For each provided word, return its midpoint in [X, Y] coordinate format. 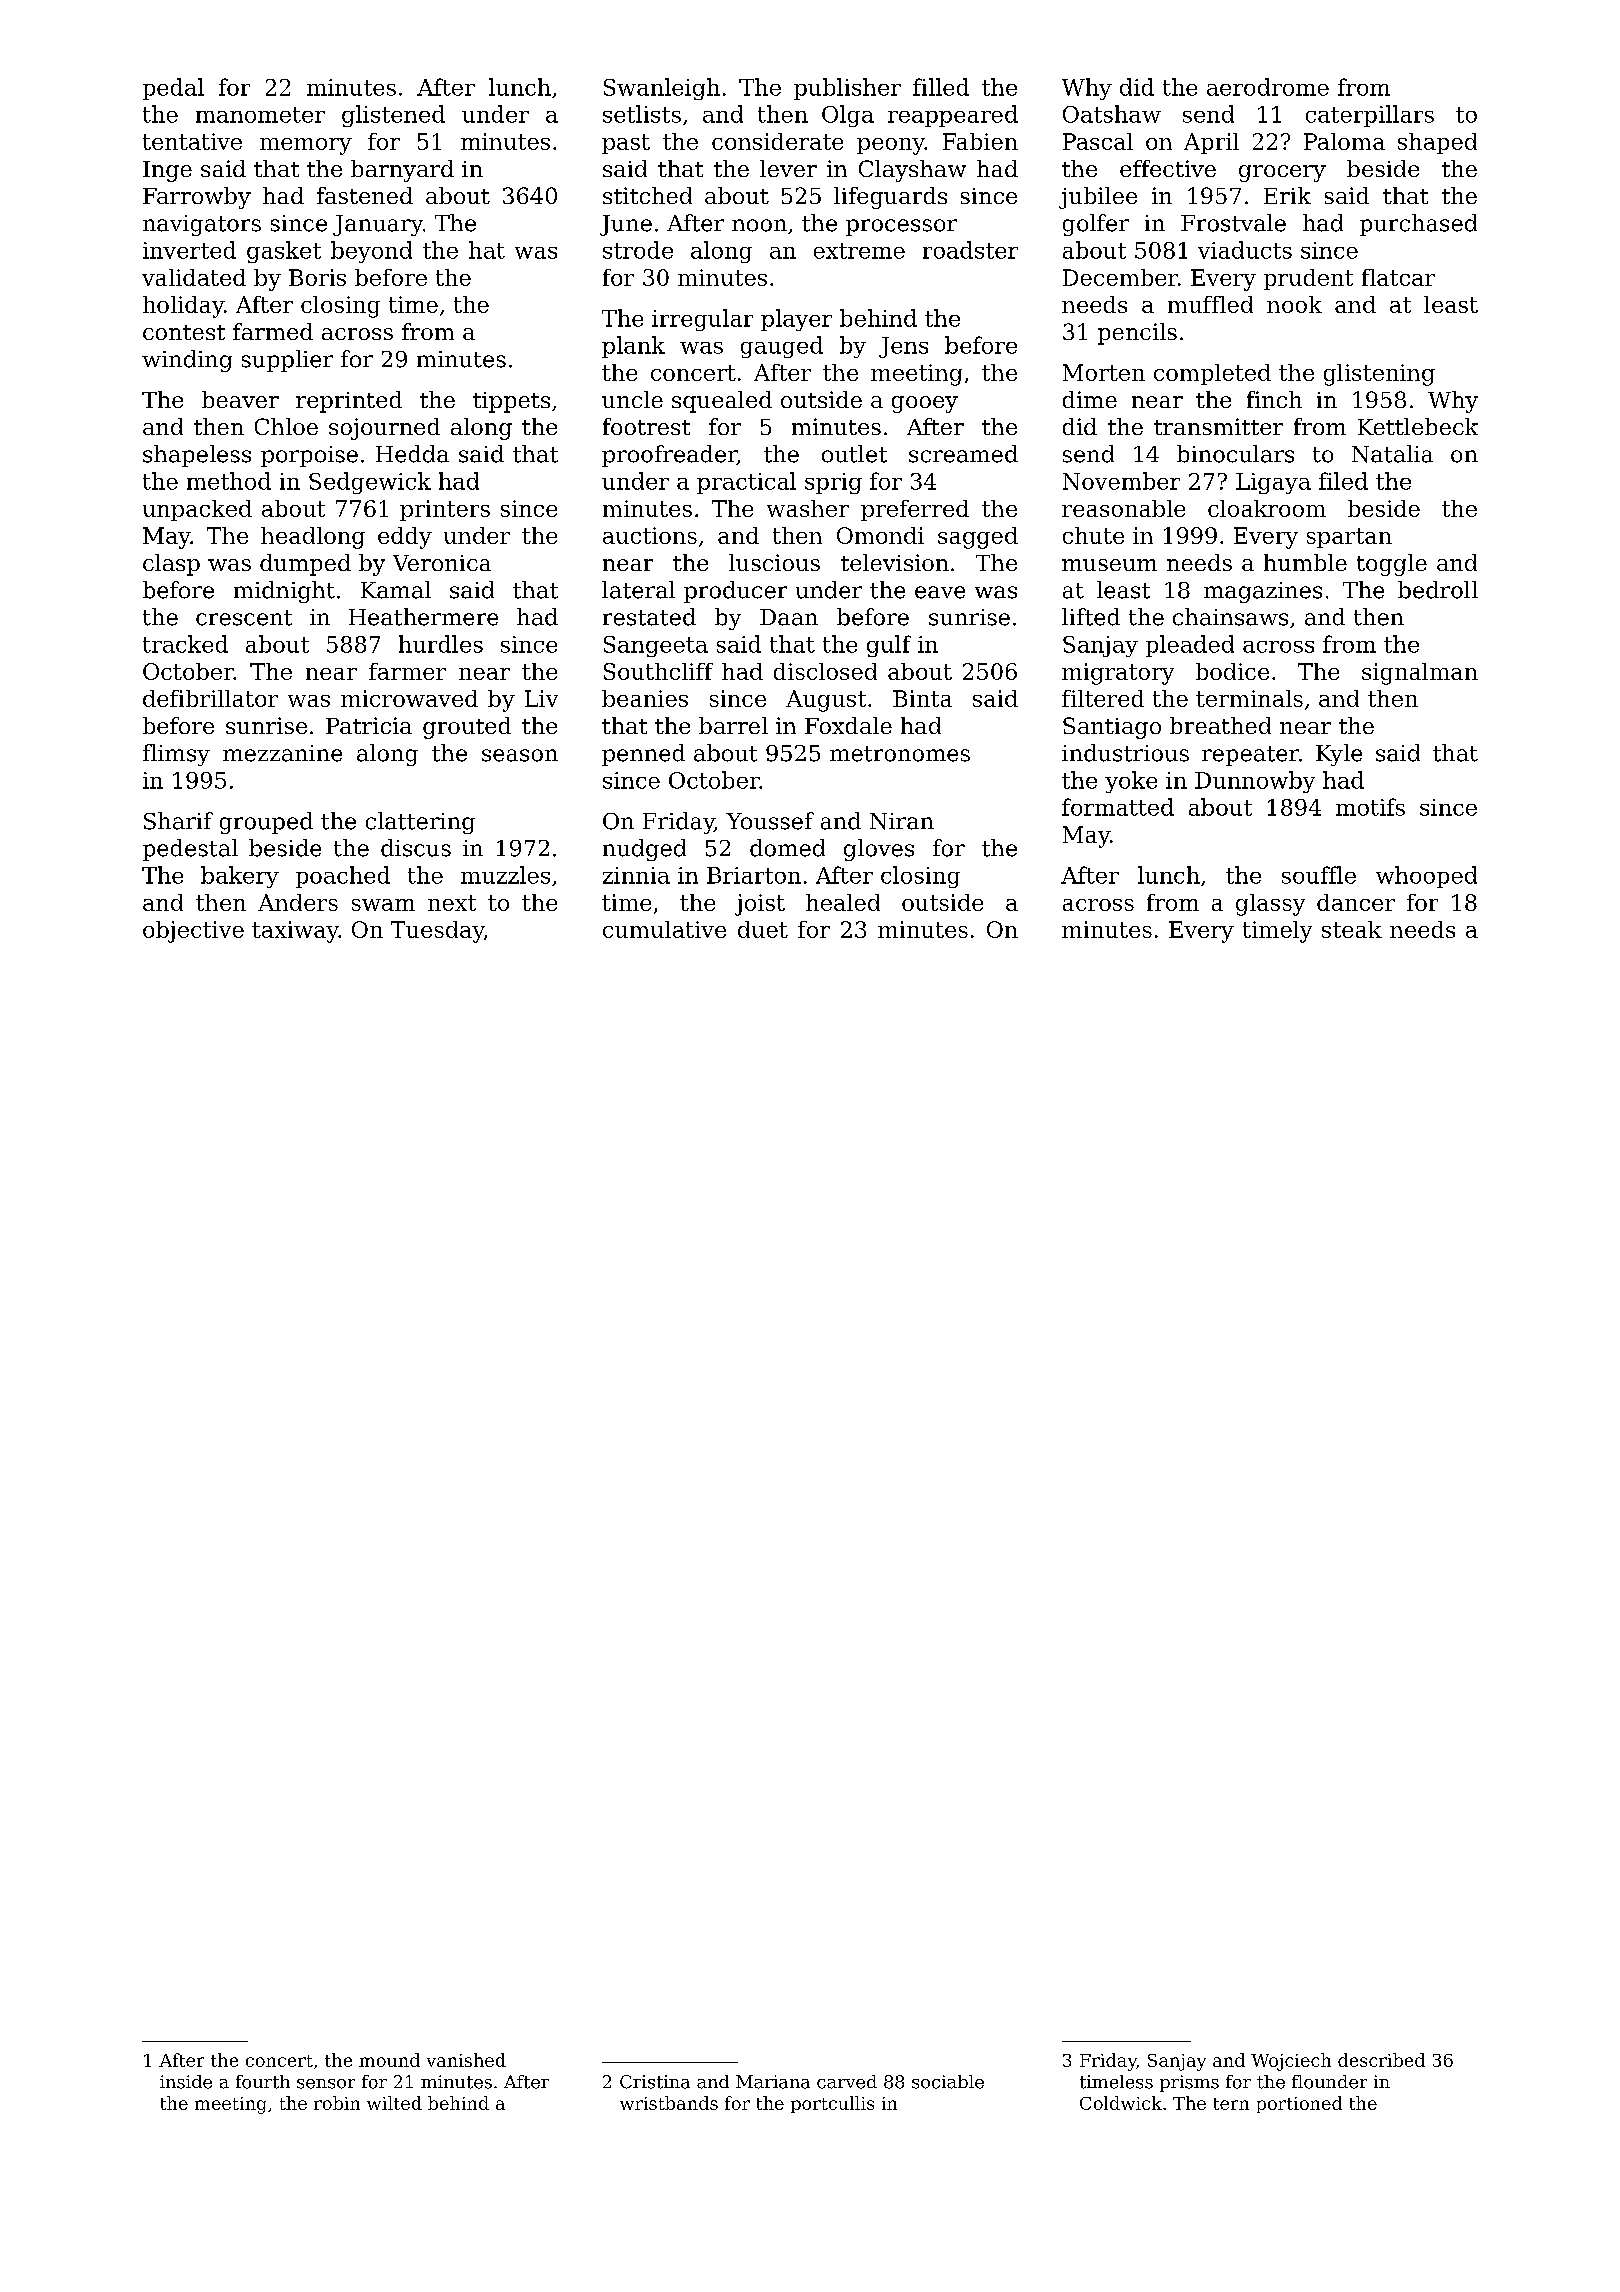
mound [389, 2060]
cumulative [664, 929]
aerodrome [1268, 87]
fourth [263, 2082]
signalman [1420, 674]
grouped [266, 823]
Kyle [1339, 755]
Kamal [396, 590]
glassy [1270, 905]
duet [763, 929]
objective [193, 932]
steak [1352, 929]
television [895, 562]
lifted [1091, 617]
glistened [393, 116]
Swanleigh [662, 89]
